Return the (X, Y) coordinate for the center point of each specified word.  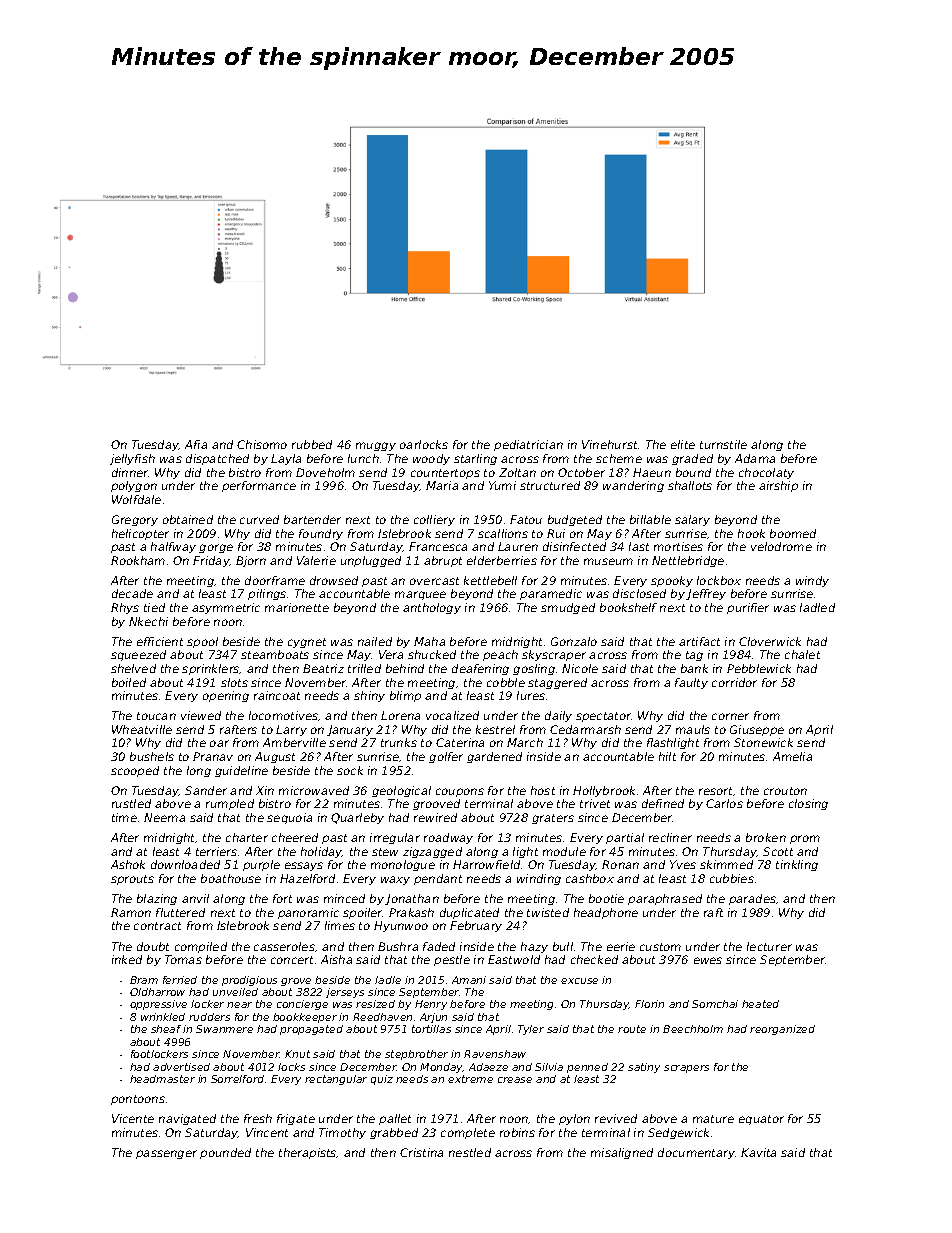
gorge (216, 548)
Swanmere (224, 1029)
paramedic (551, 594)
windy (812, 581)
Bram (144, 980)
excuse (579, 981)
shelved (133, 668)
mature (713, 1119)
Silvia (549, 1067)
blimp (405, 696)
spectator (604, 717)
